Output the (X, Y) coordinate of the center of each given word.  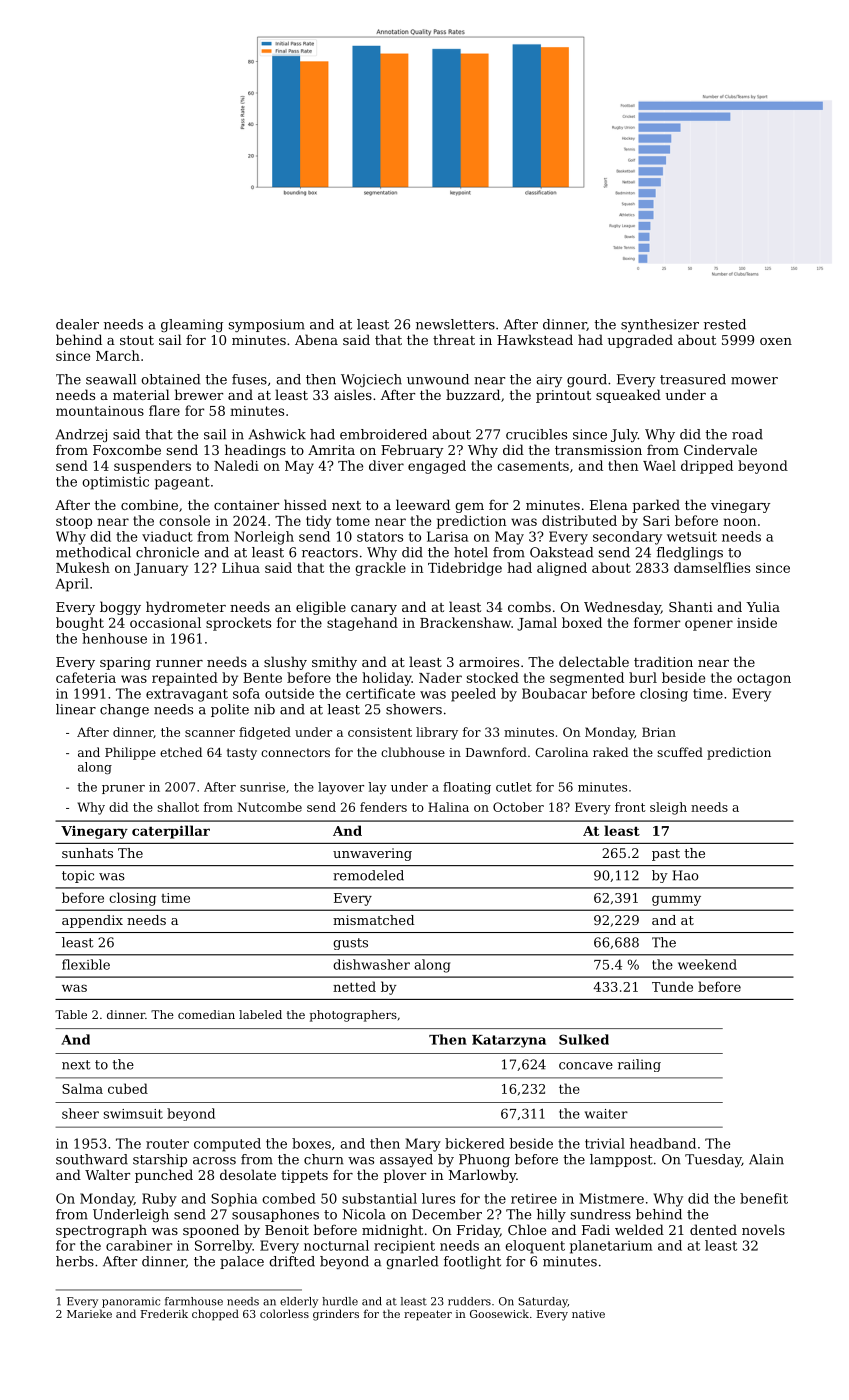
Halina (448, 807)
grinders (336, 1315)
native (588, 1314)
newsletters (455, 324)
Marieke (89, 1313)
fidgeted (265, 733)
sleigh (668, 808)
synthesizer (660, 325)
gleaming (192, 325)
